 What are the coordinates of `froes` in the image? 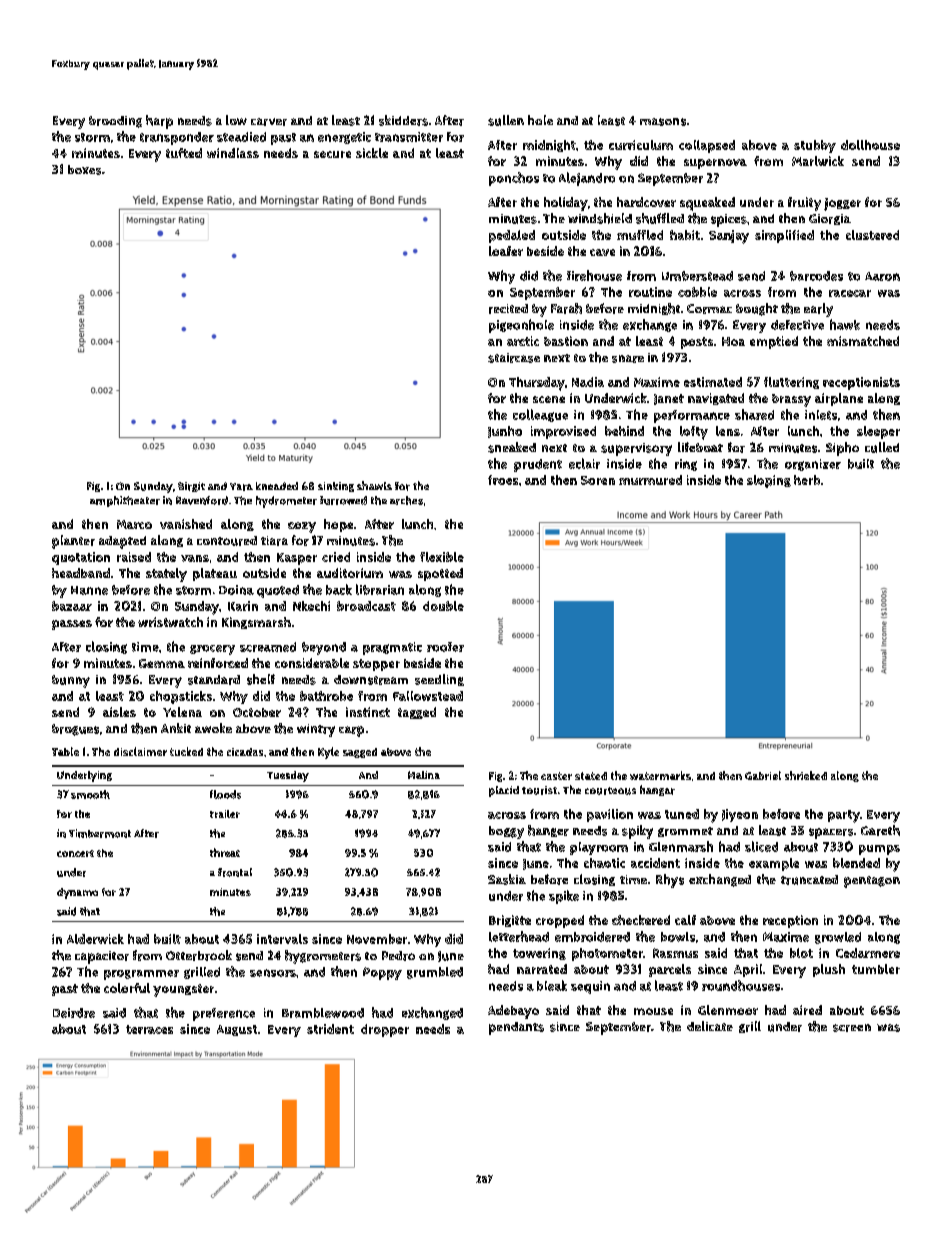 It's located at (503, 480).
